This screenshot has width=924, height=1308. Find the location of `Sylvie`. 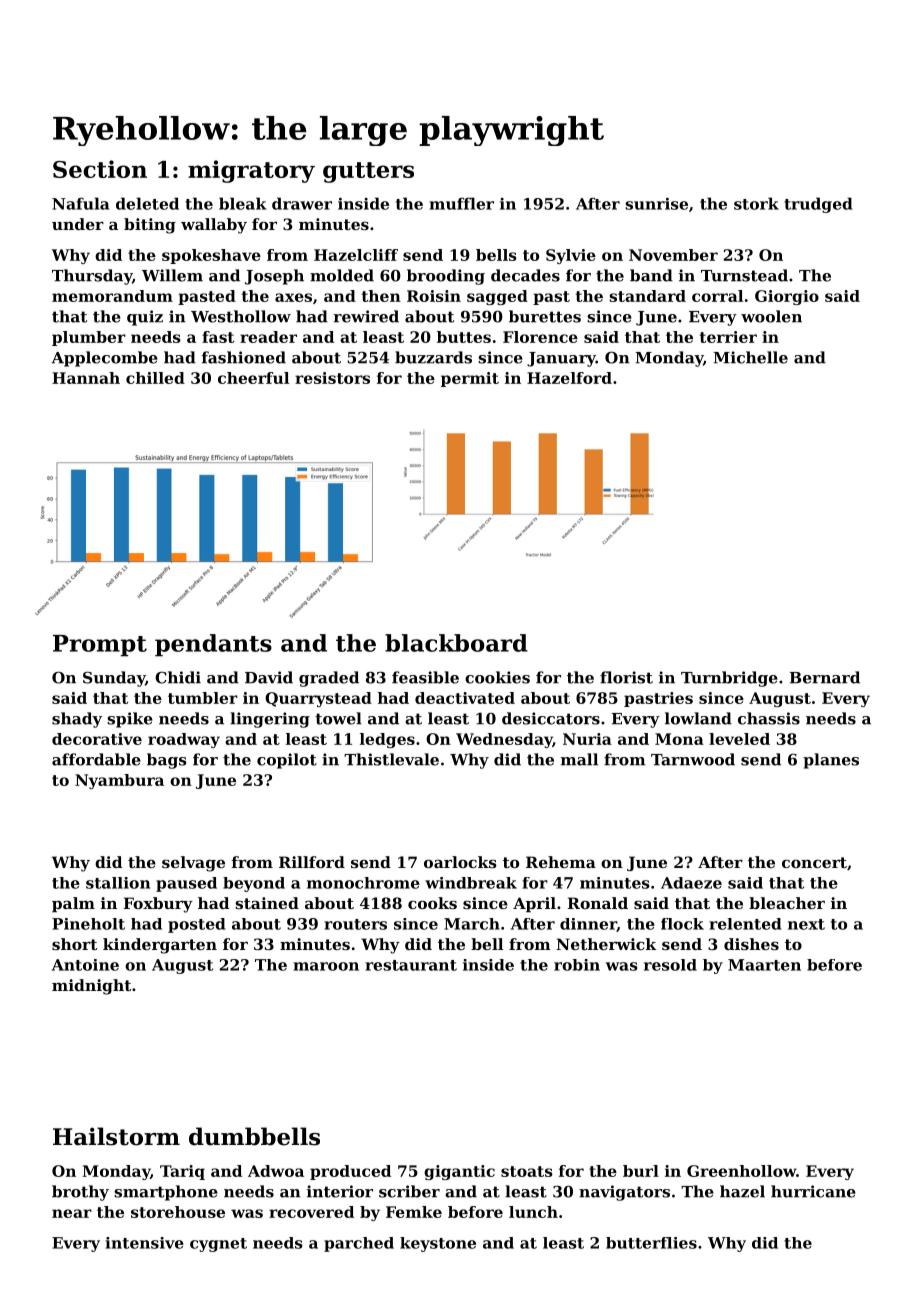

Sylvie is located at coordinates (571, 256).
